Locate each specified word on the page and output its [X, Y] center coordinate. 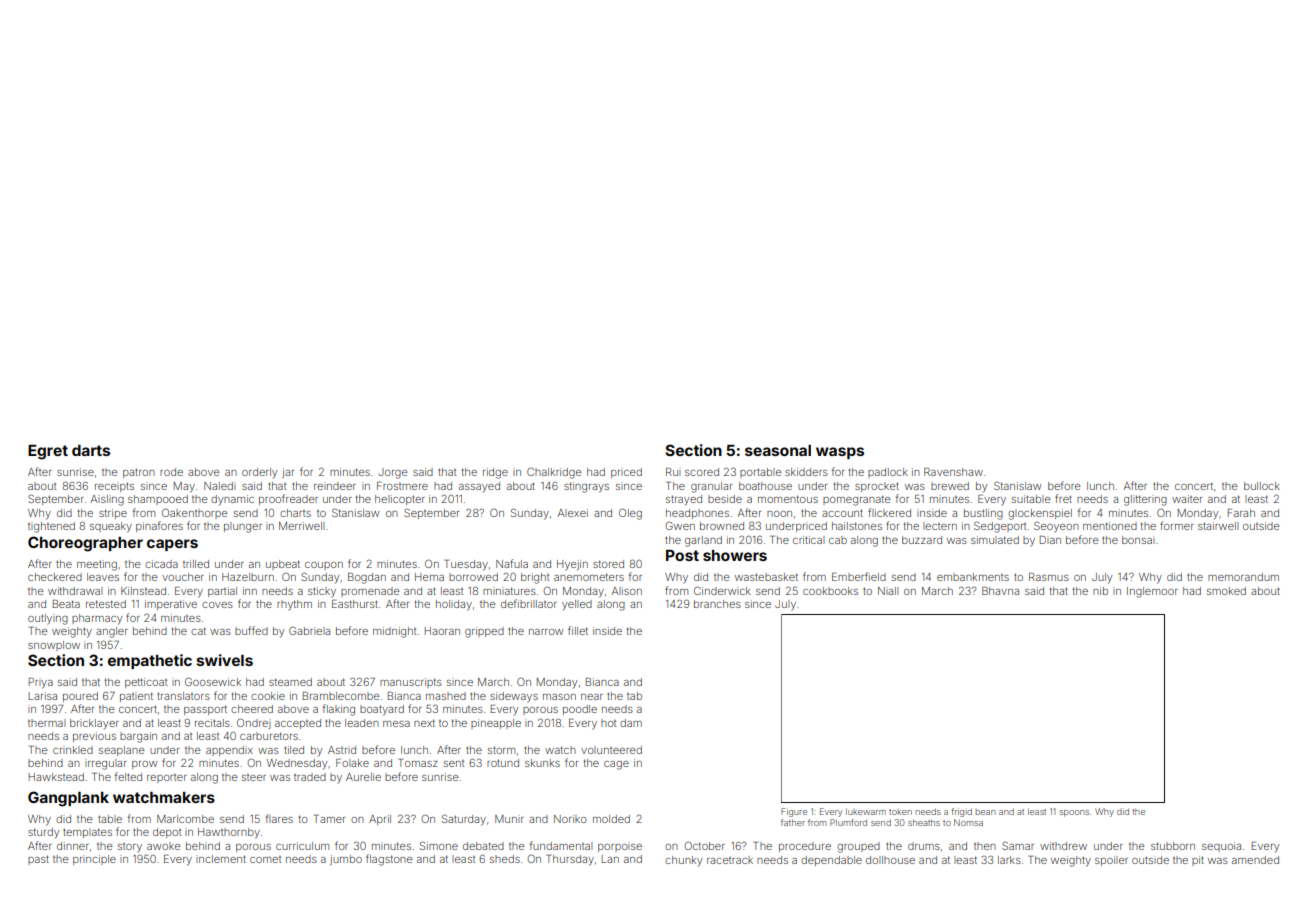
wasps [840, 453]
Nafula [512, 563]
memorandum [1243, 577]
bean [985, 812]
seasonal [778, 450]
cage [616, 765]
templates [87, 833]
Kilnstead [143, 591]
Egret [48, 452]
